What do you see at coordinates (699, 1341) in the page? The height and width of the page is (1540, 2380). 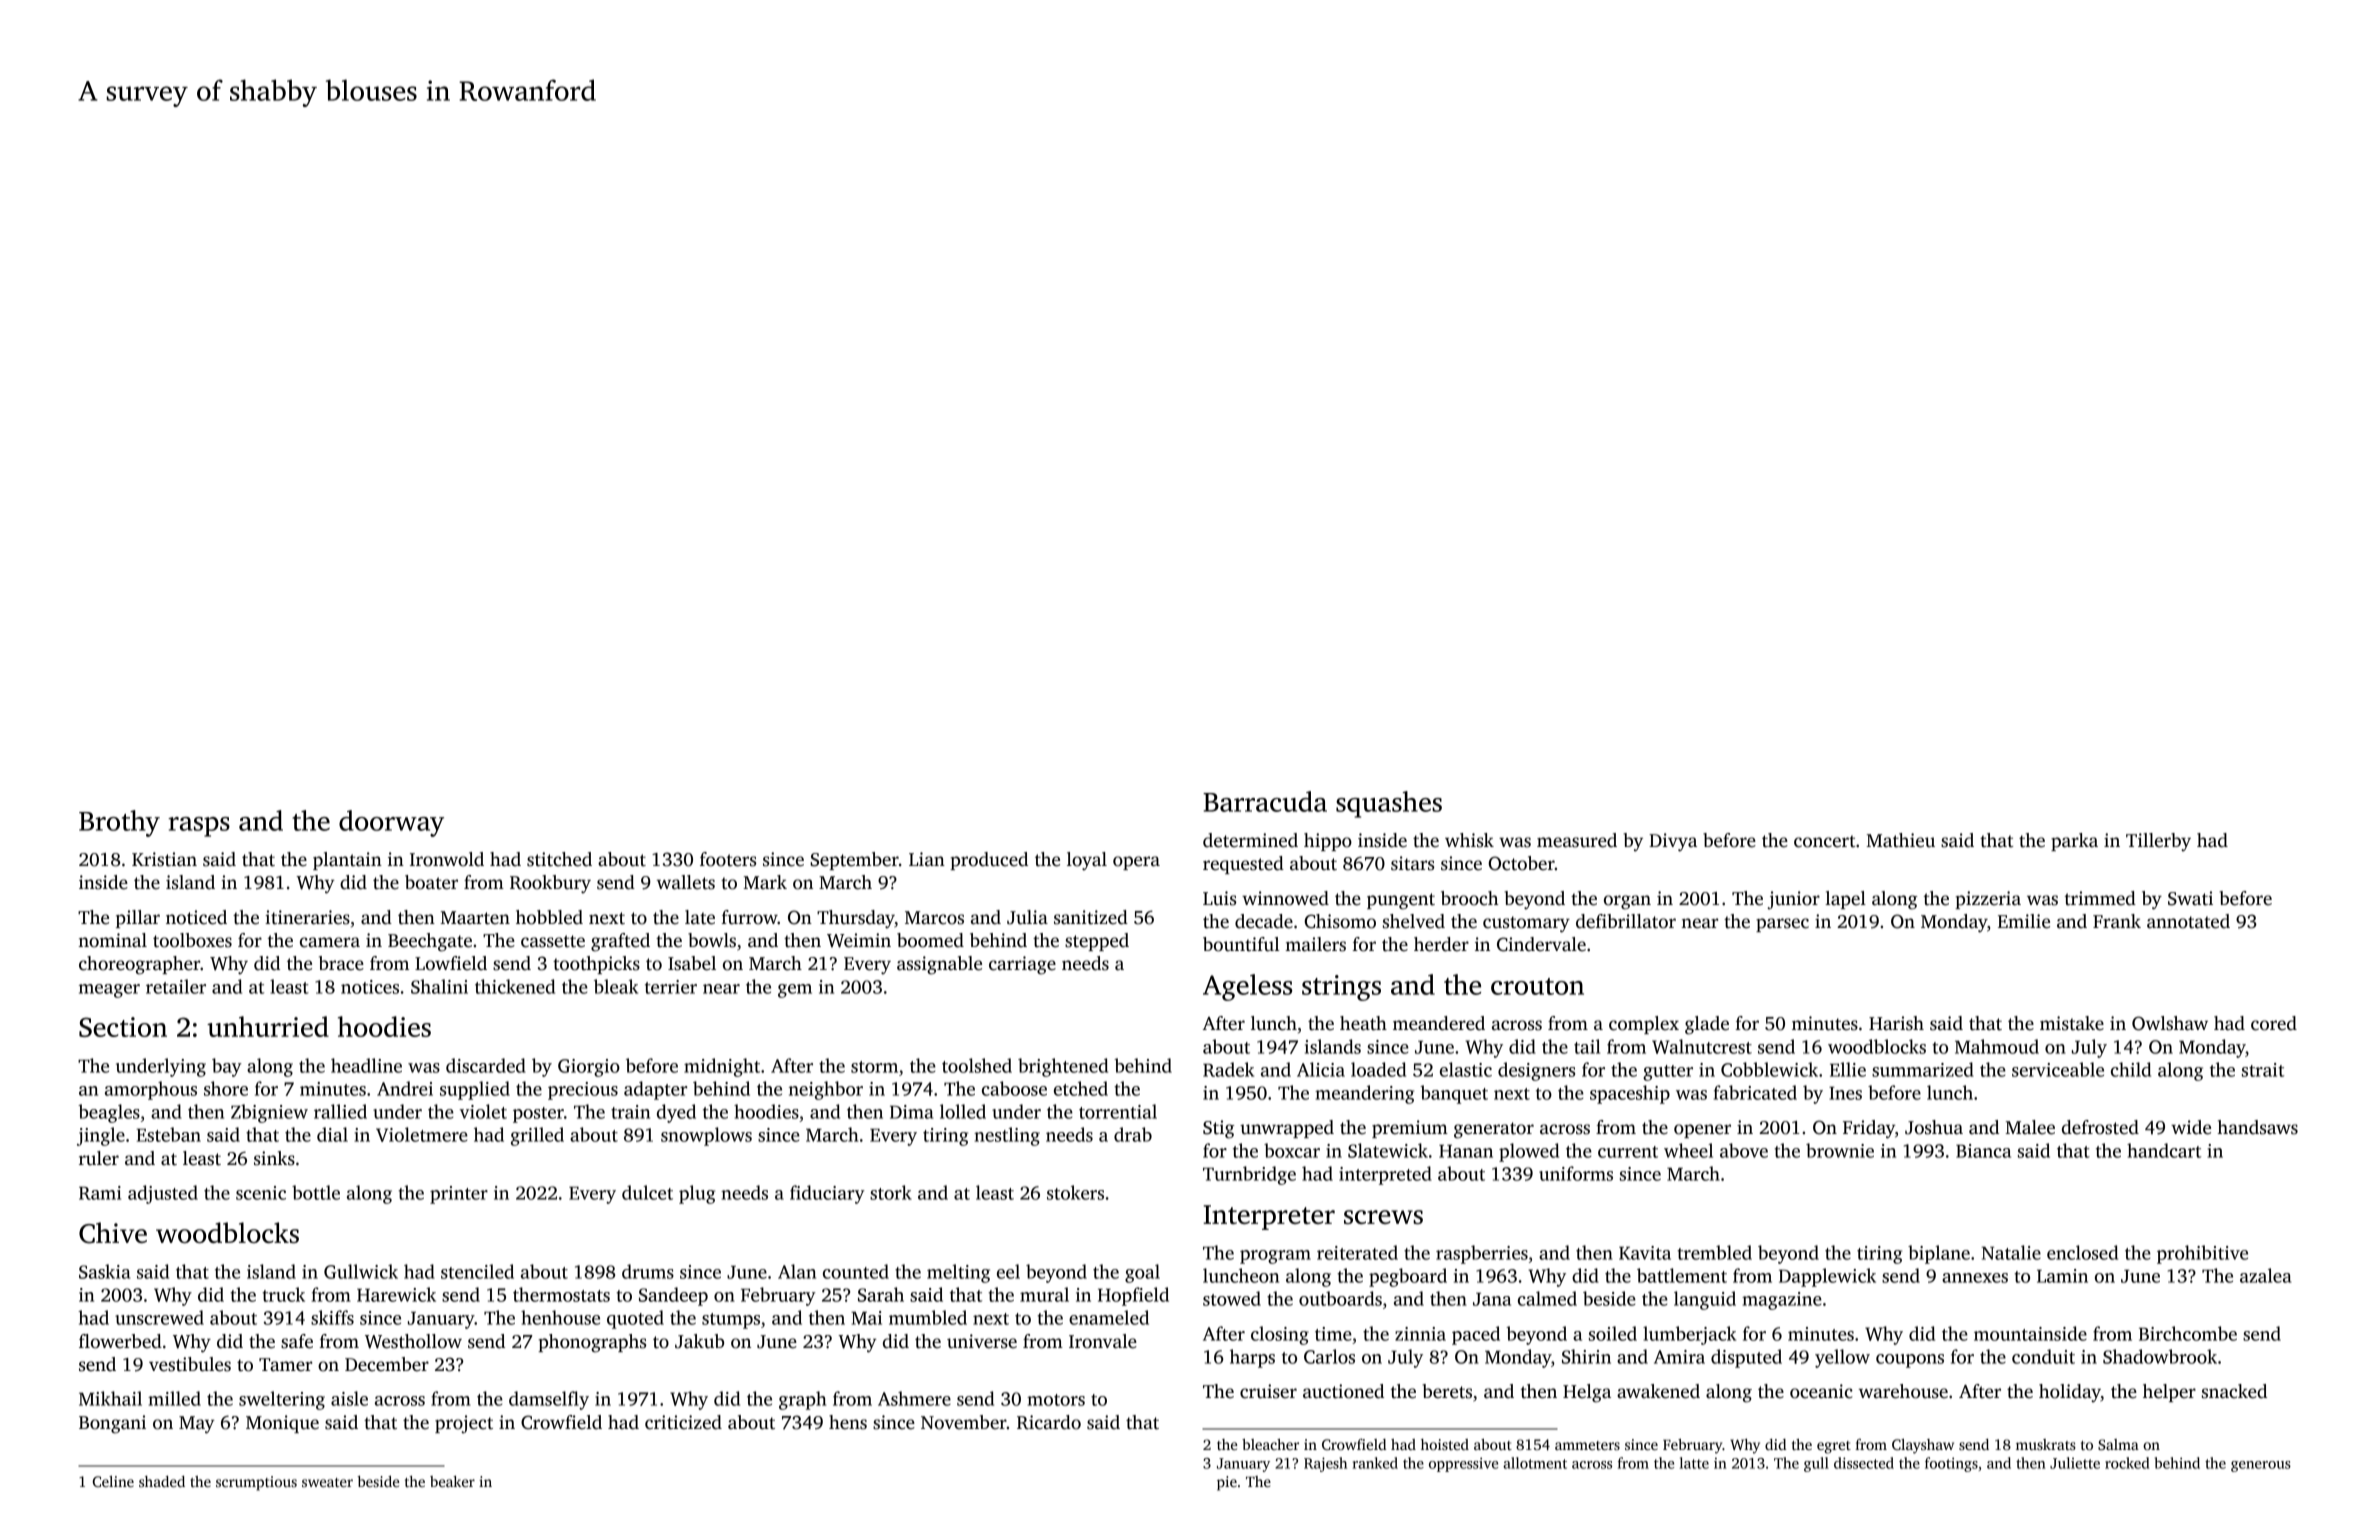 I see `Jakub` at bounding box center [699, 1341].
